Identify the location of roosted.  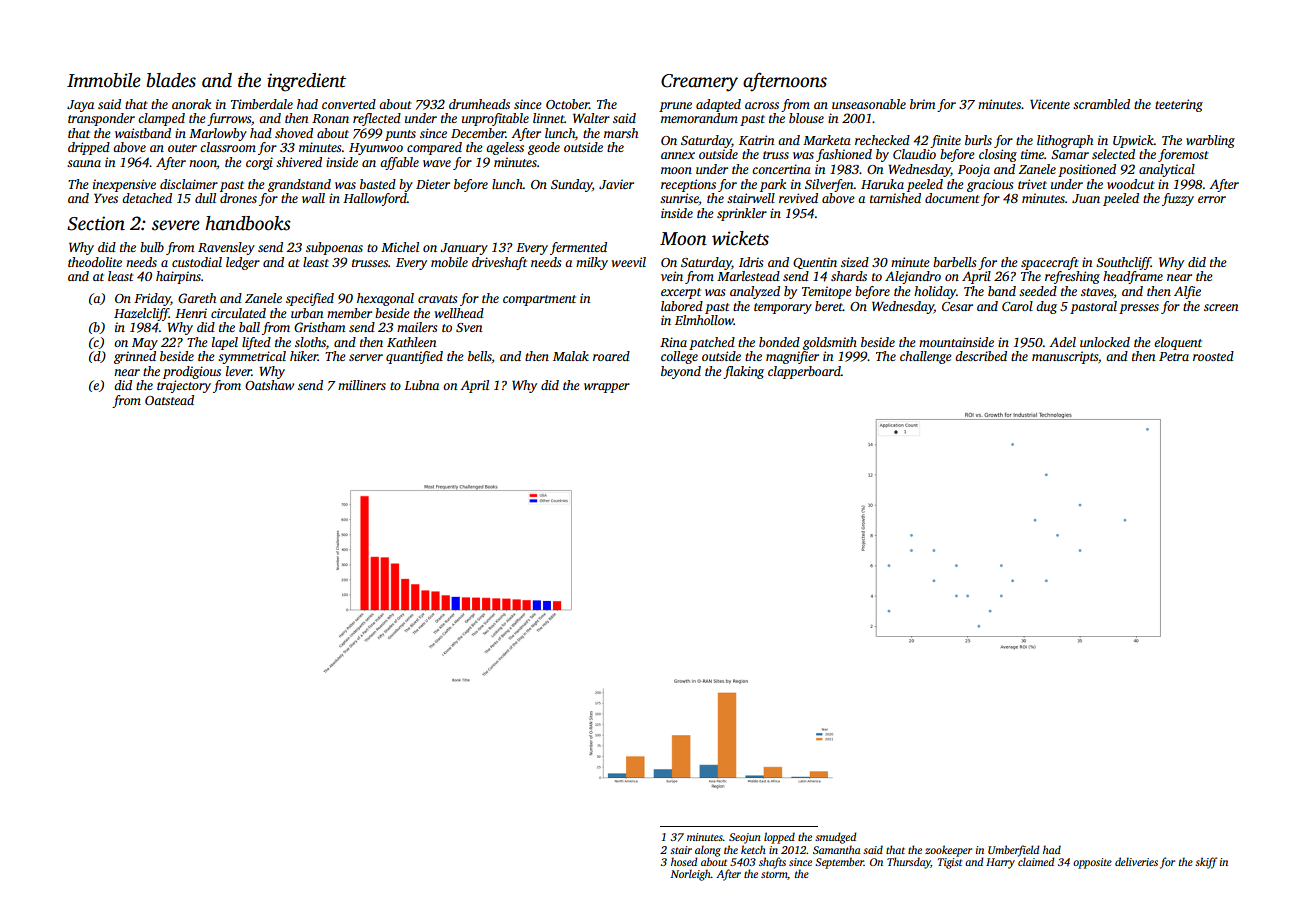
(1213, 356).
